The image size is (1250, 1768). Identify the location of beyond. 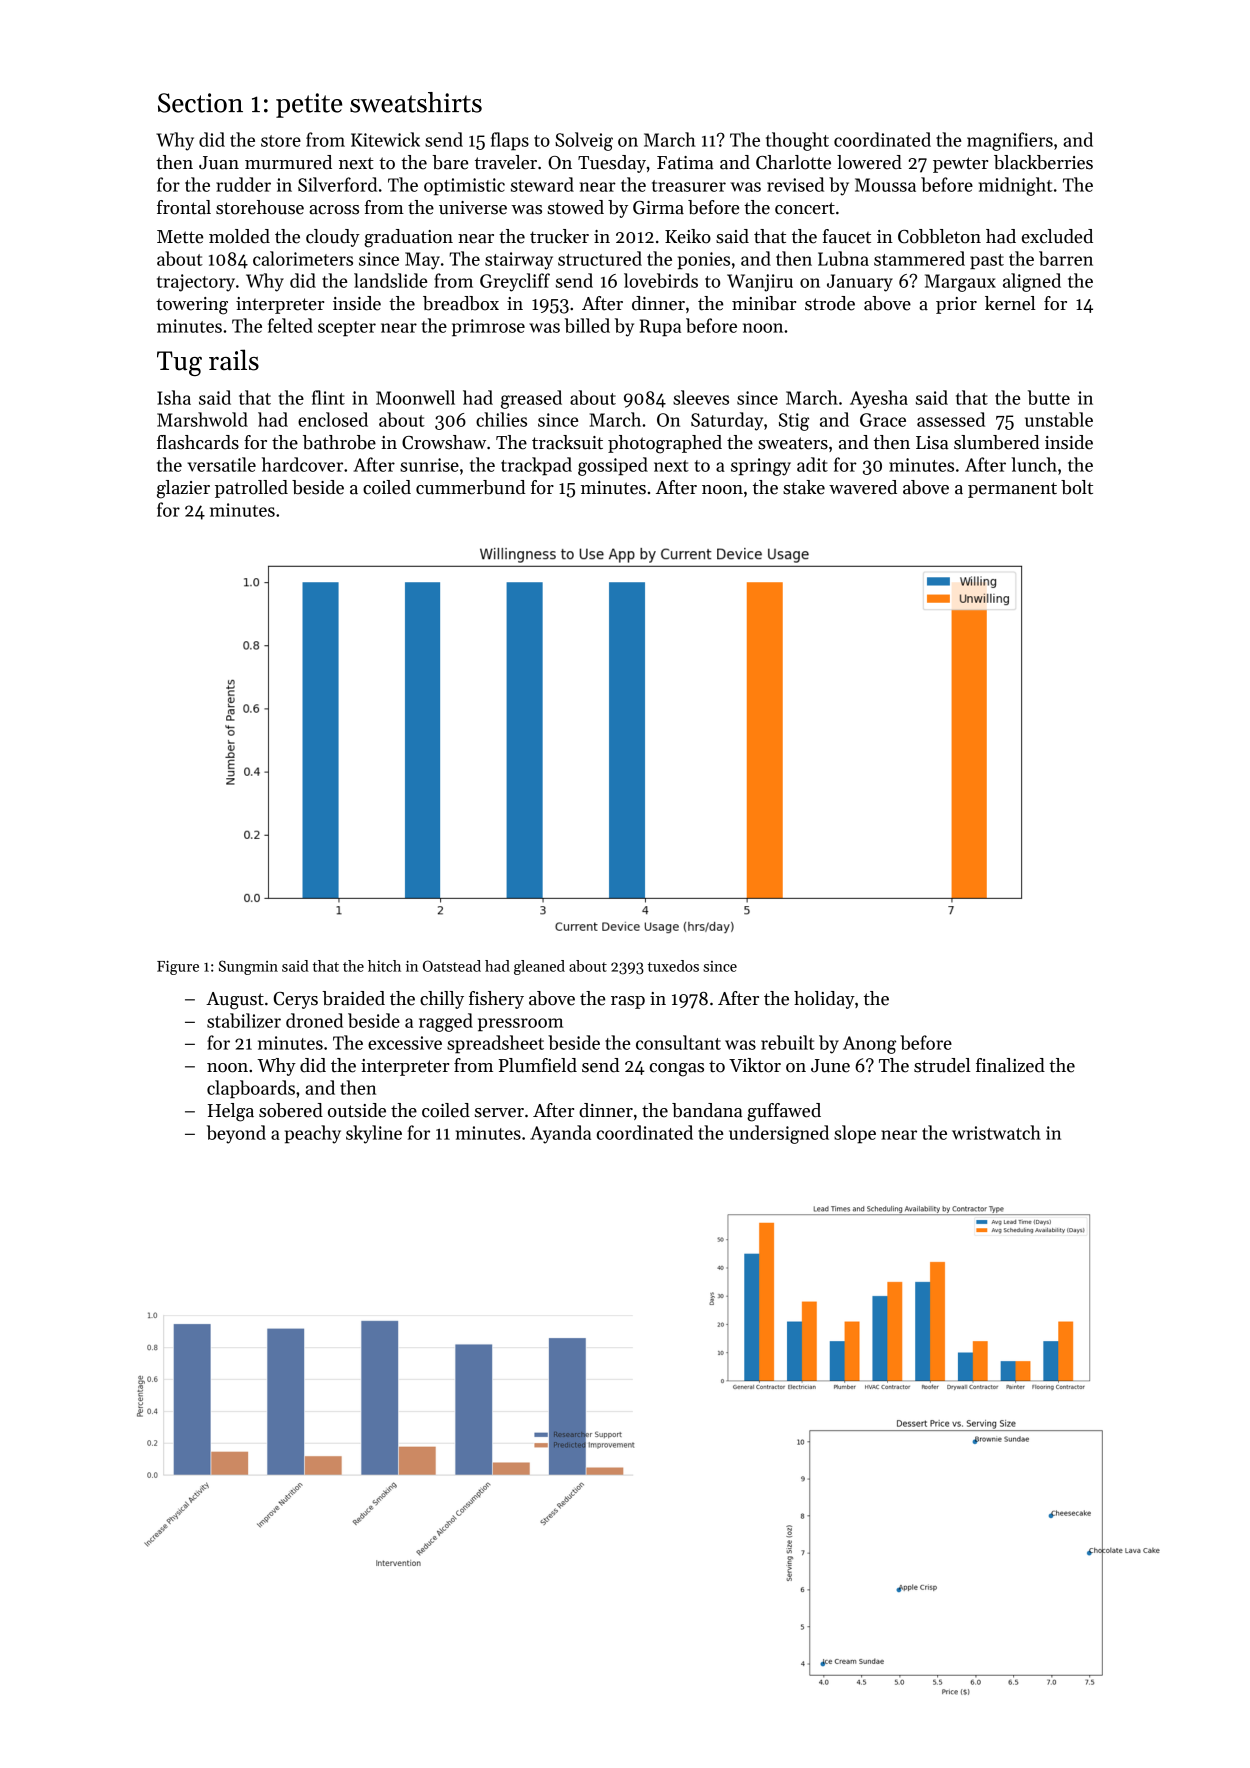
(236, 1134).
